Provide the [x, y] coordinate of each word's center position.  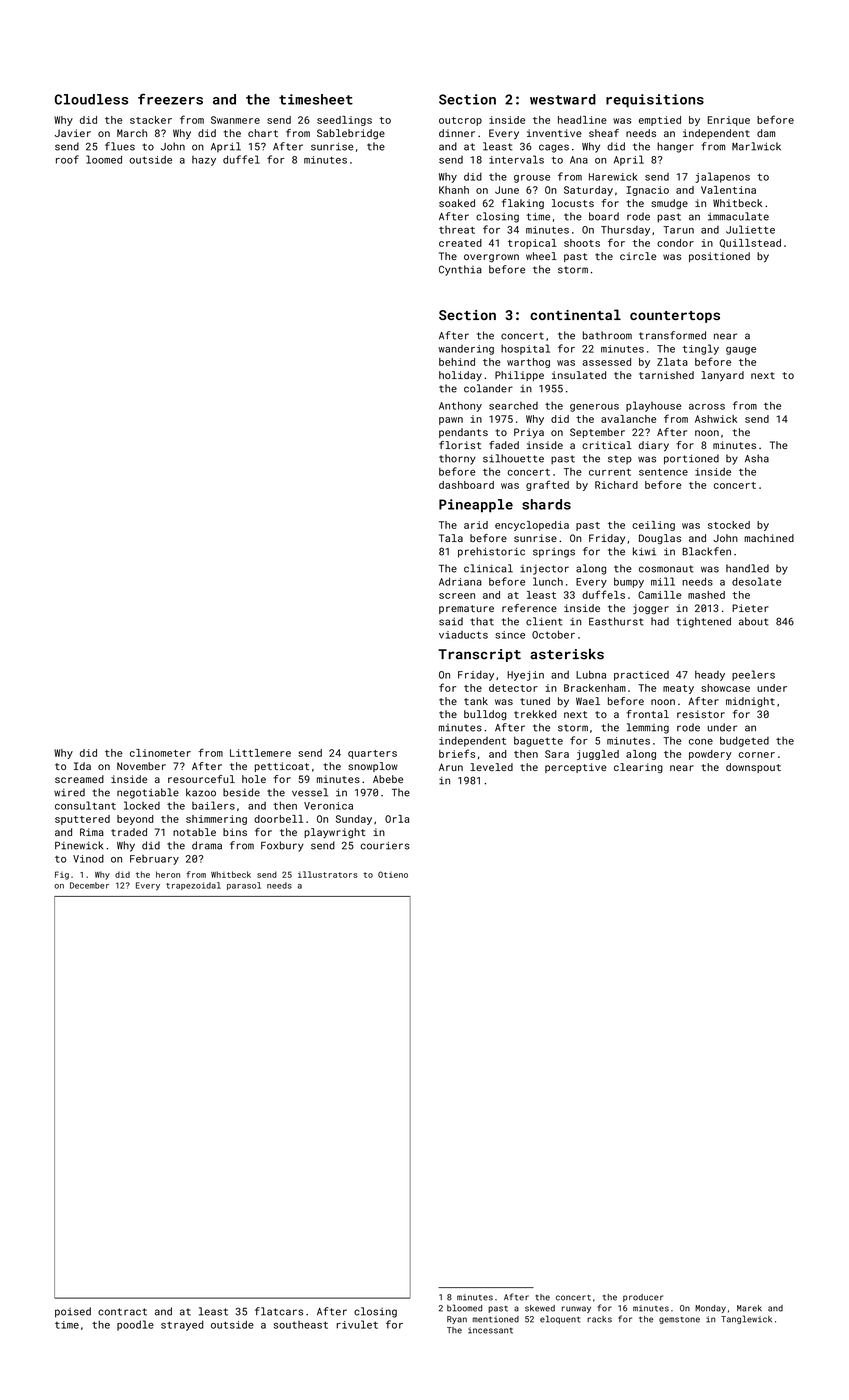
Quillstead [750, 243]
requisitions [655, 101]
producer [643, 1298]
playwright [335, 833]
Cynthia [460, 270]
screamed [79, 779]
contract [122, 1312]
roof [67, 159]
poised [73, 1312]
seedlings [344, 121]
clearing [638, 768]
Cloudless [91, 99]
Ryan [457, 1320]
